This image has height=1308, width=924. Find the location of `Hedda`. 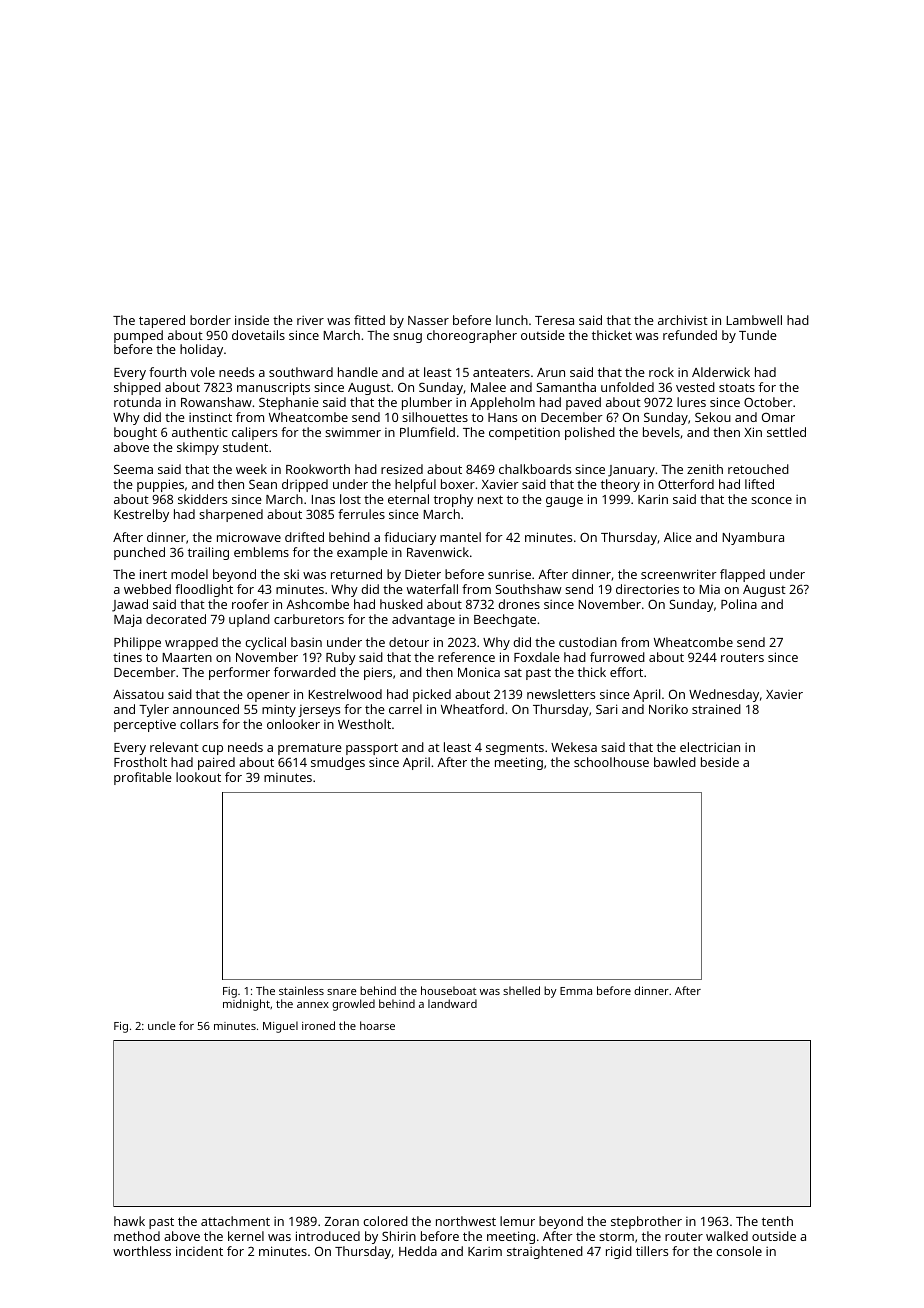

Hedda is located at coordinates (418, 1251).
